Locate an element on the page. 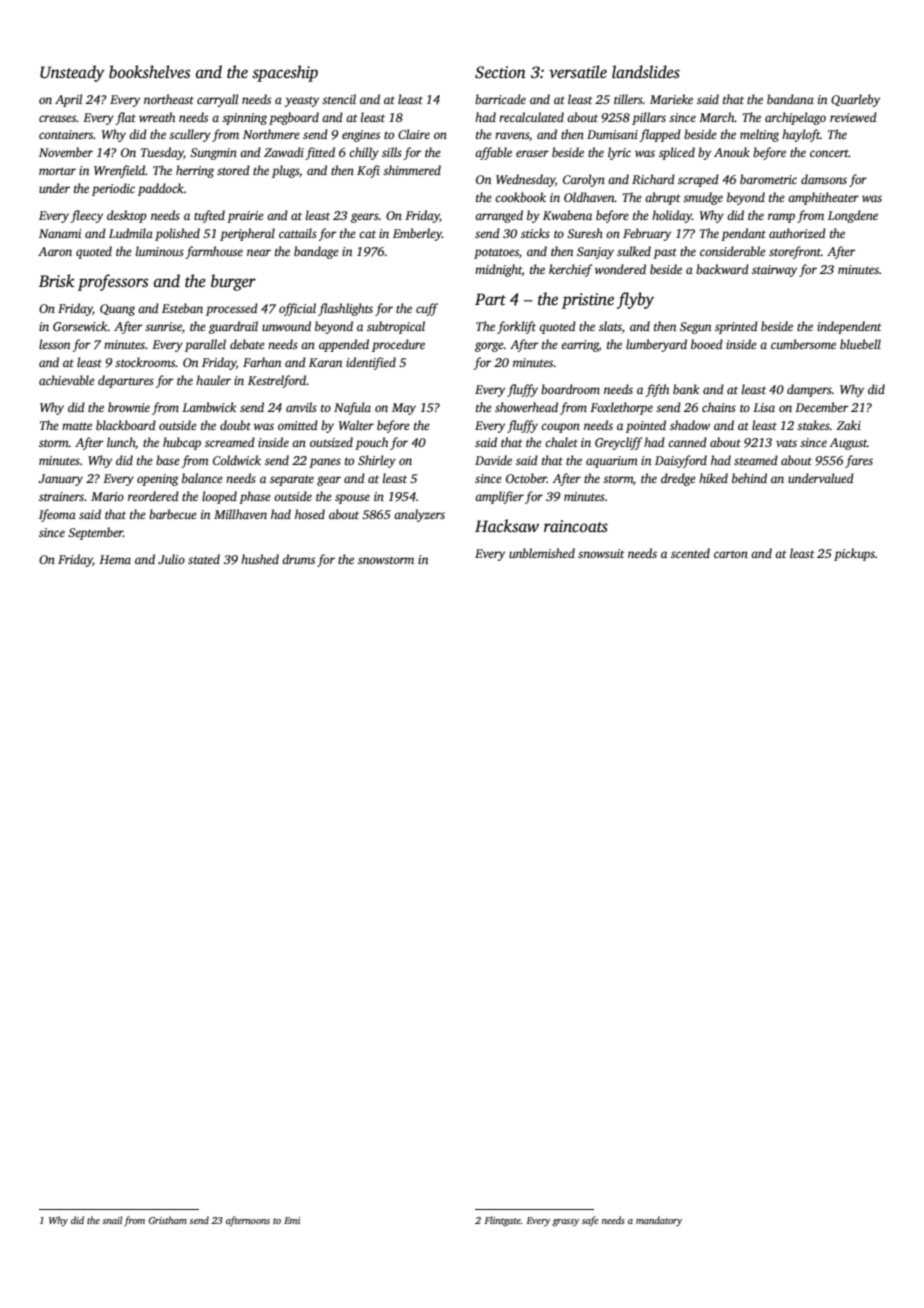  Emberley is located at coordinates (417, 234).
